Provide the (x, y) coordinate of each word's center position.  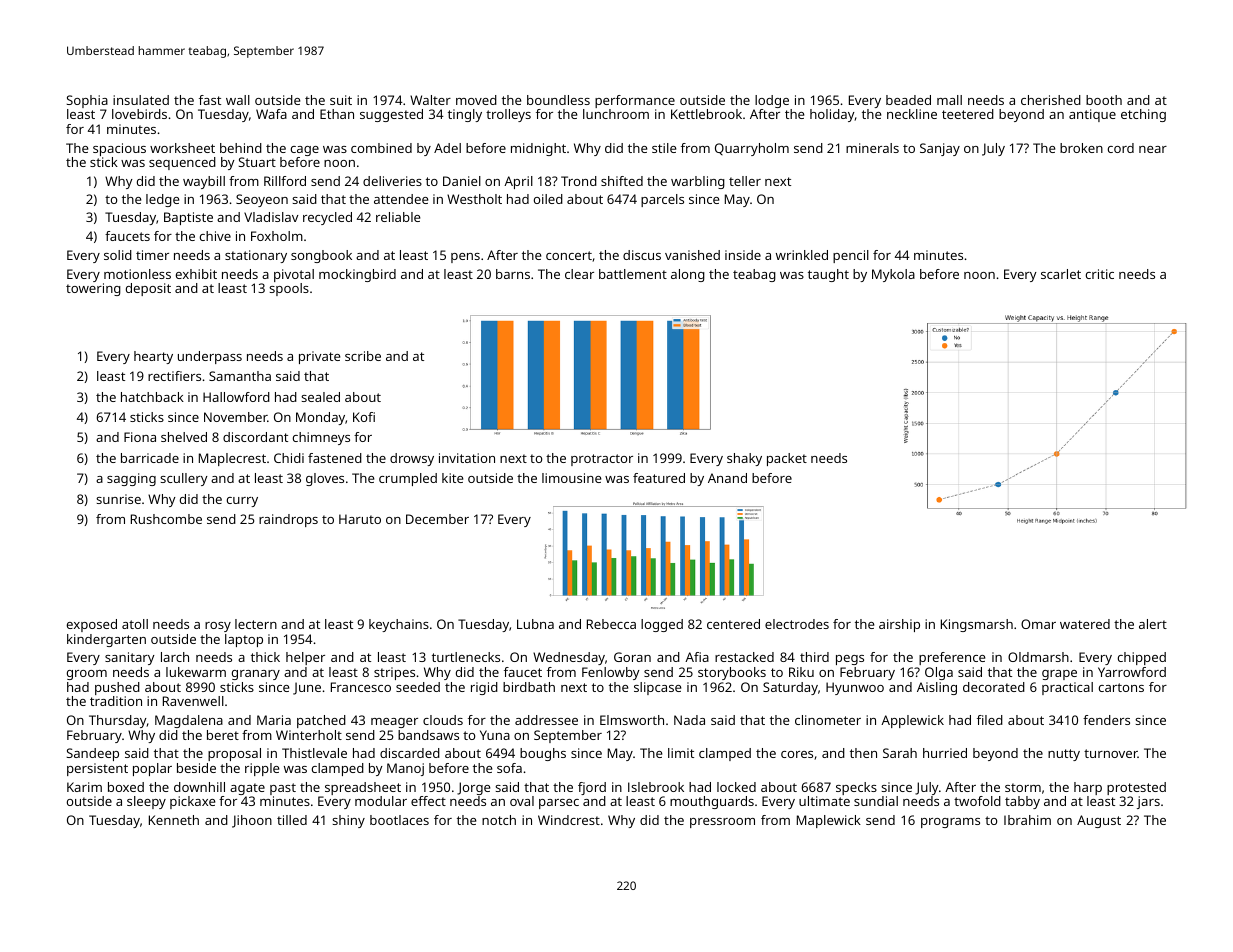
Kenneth (174, 820)
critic (1100, 274)
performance (635, 101)
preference (952, 658)
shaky (744, 459)
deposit (148, 289)
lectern (256, 624)
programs (950, 823)
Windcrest (569, 820)
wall (238, 100)
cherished (1051, 100)
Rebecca (611, 624)
